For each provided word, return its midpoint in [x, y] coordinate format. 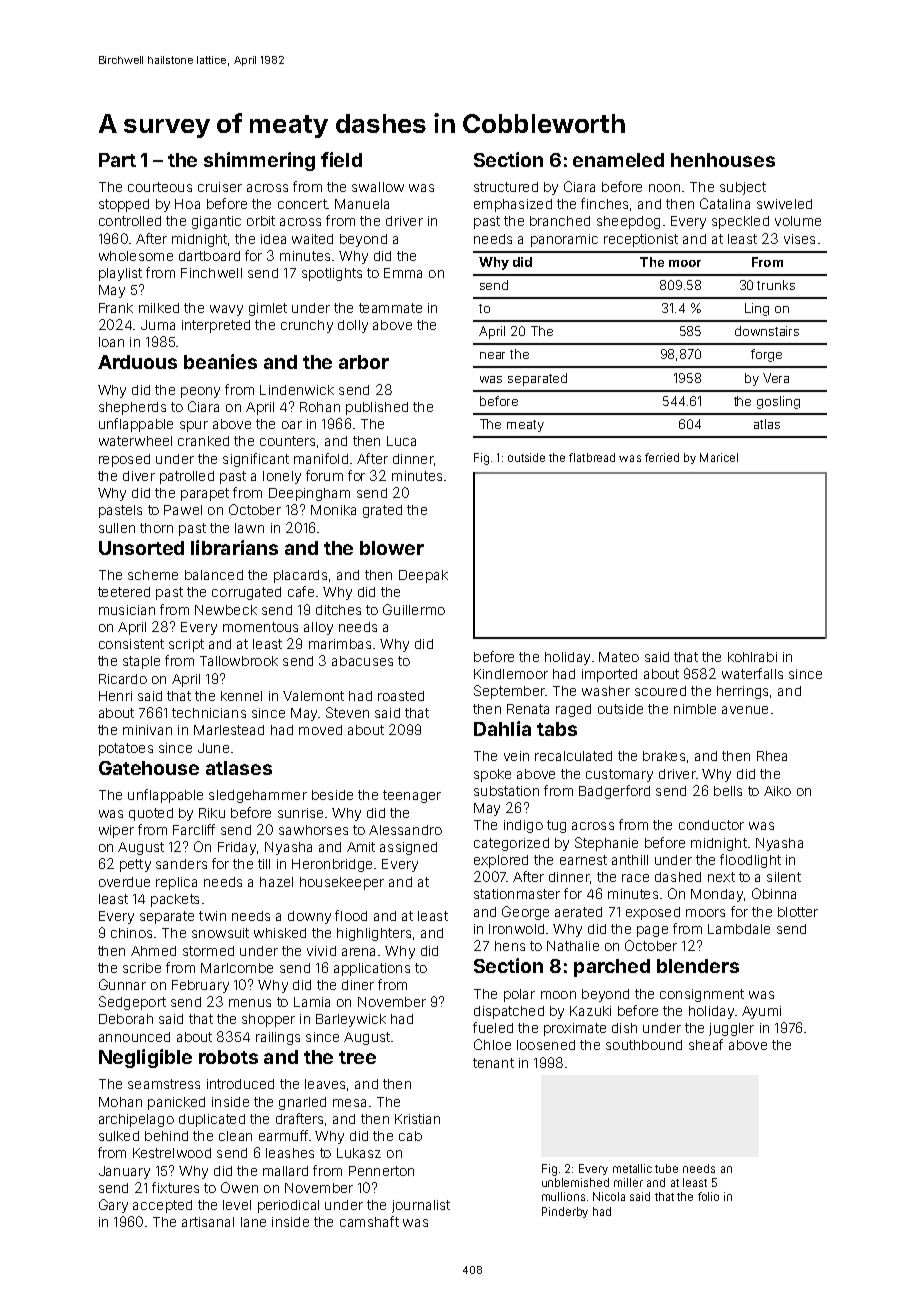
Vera [776, 378]
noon [664, 188]
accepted [162, 1206]
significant [256, 460]
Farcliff [194, 829]
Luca [401, 441]
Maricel [719, 457]
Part [117, 160]
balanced [214, 575]
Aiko [777, 791]
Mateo [619, 657]
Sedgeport [132, 1003]
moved [320, 730]
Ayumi [761, 1012]
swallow [378, 187]
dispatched [509, 1012]
